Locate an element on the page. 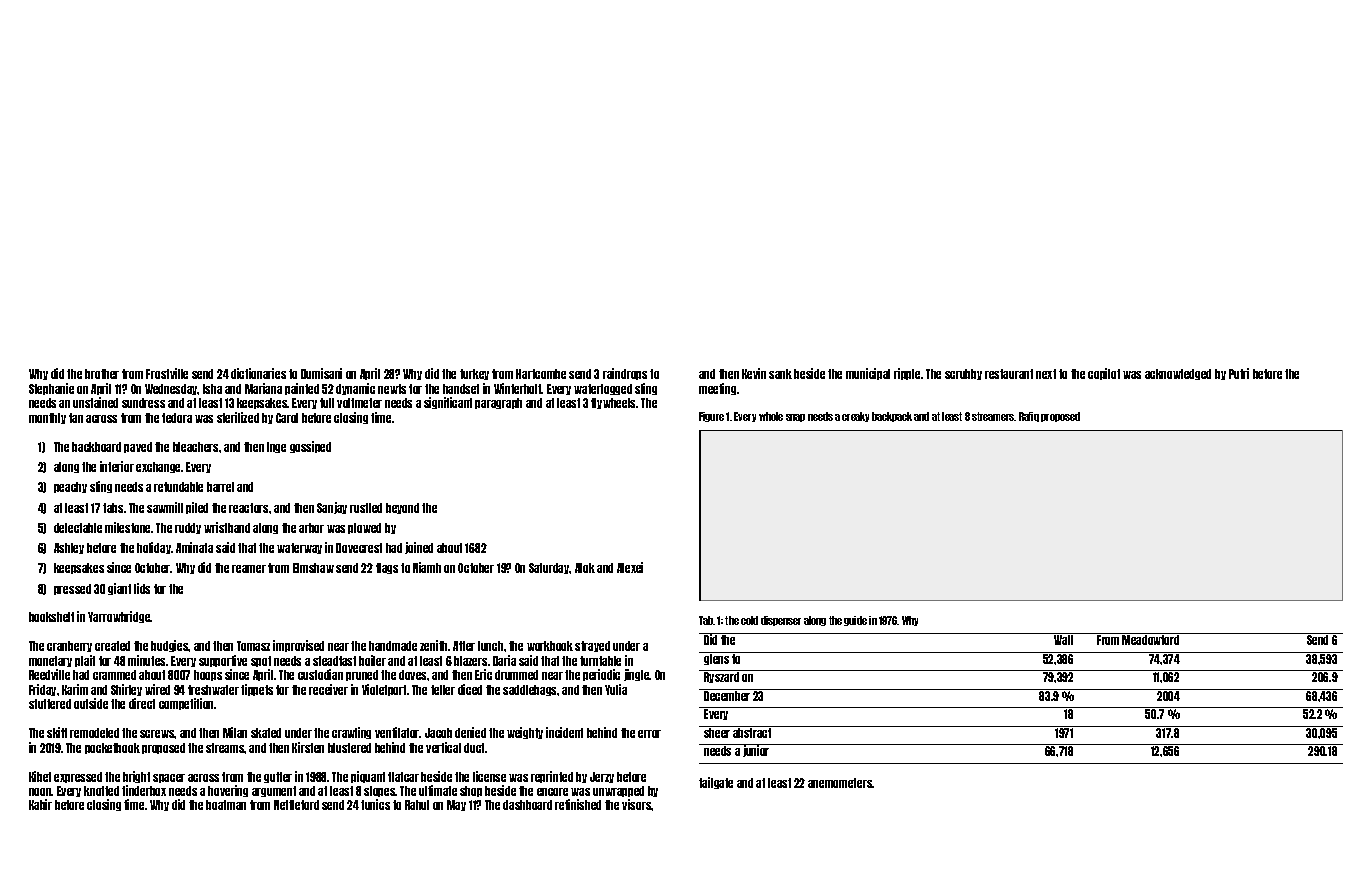 Image resolution: width=1372 pixels, height=887 pixels. Ashley is located at coordinates (69, 548).
